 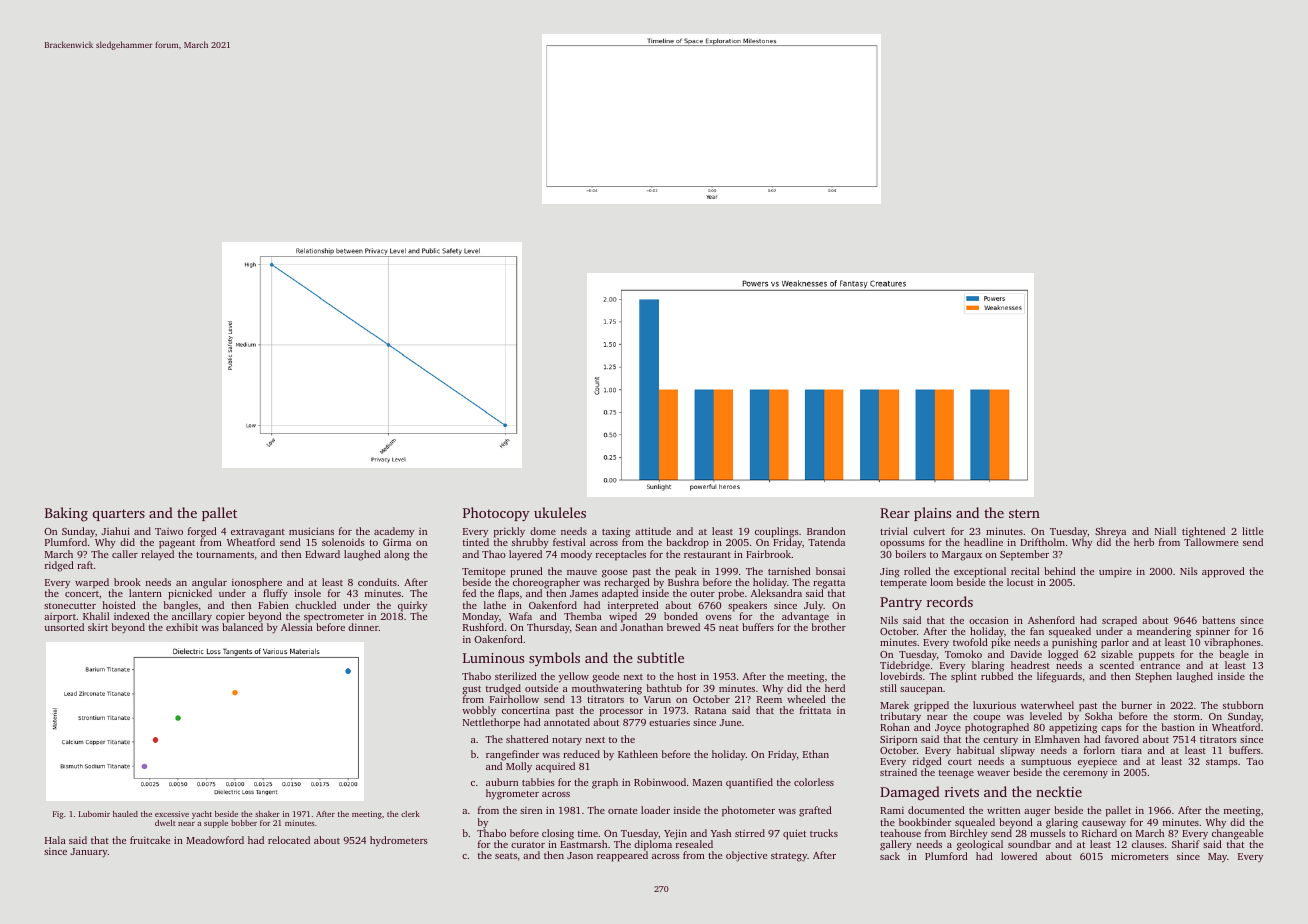 I want to click on necktie, so click(x=1059, y=791).
